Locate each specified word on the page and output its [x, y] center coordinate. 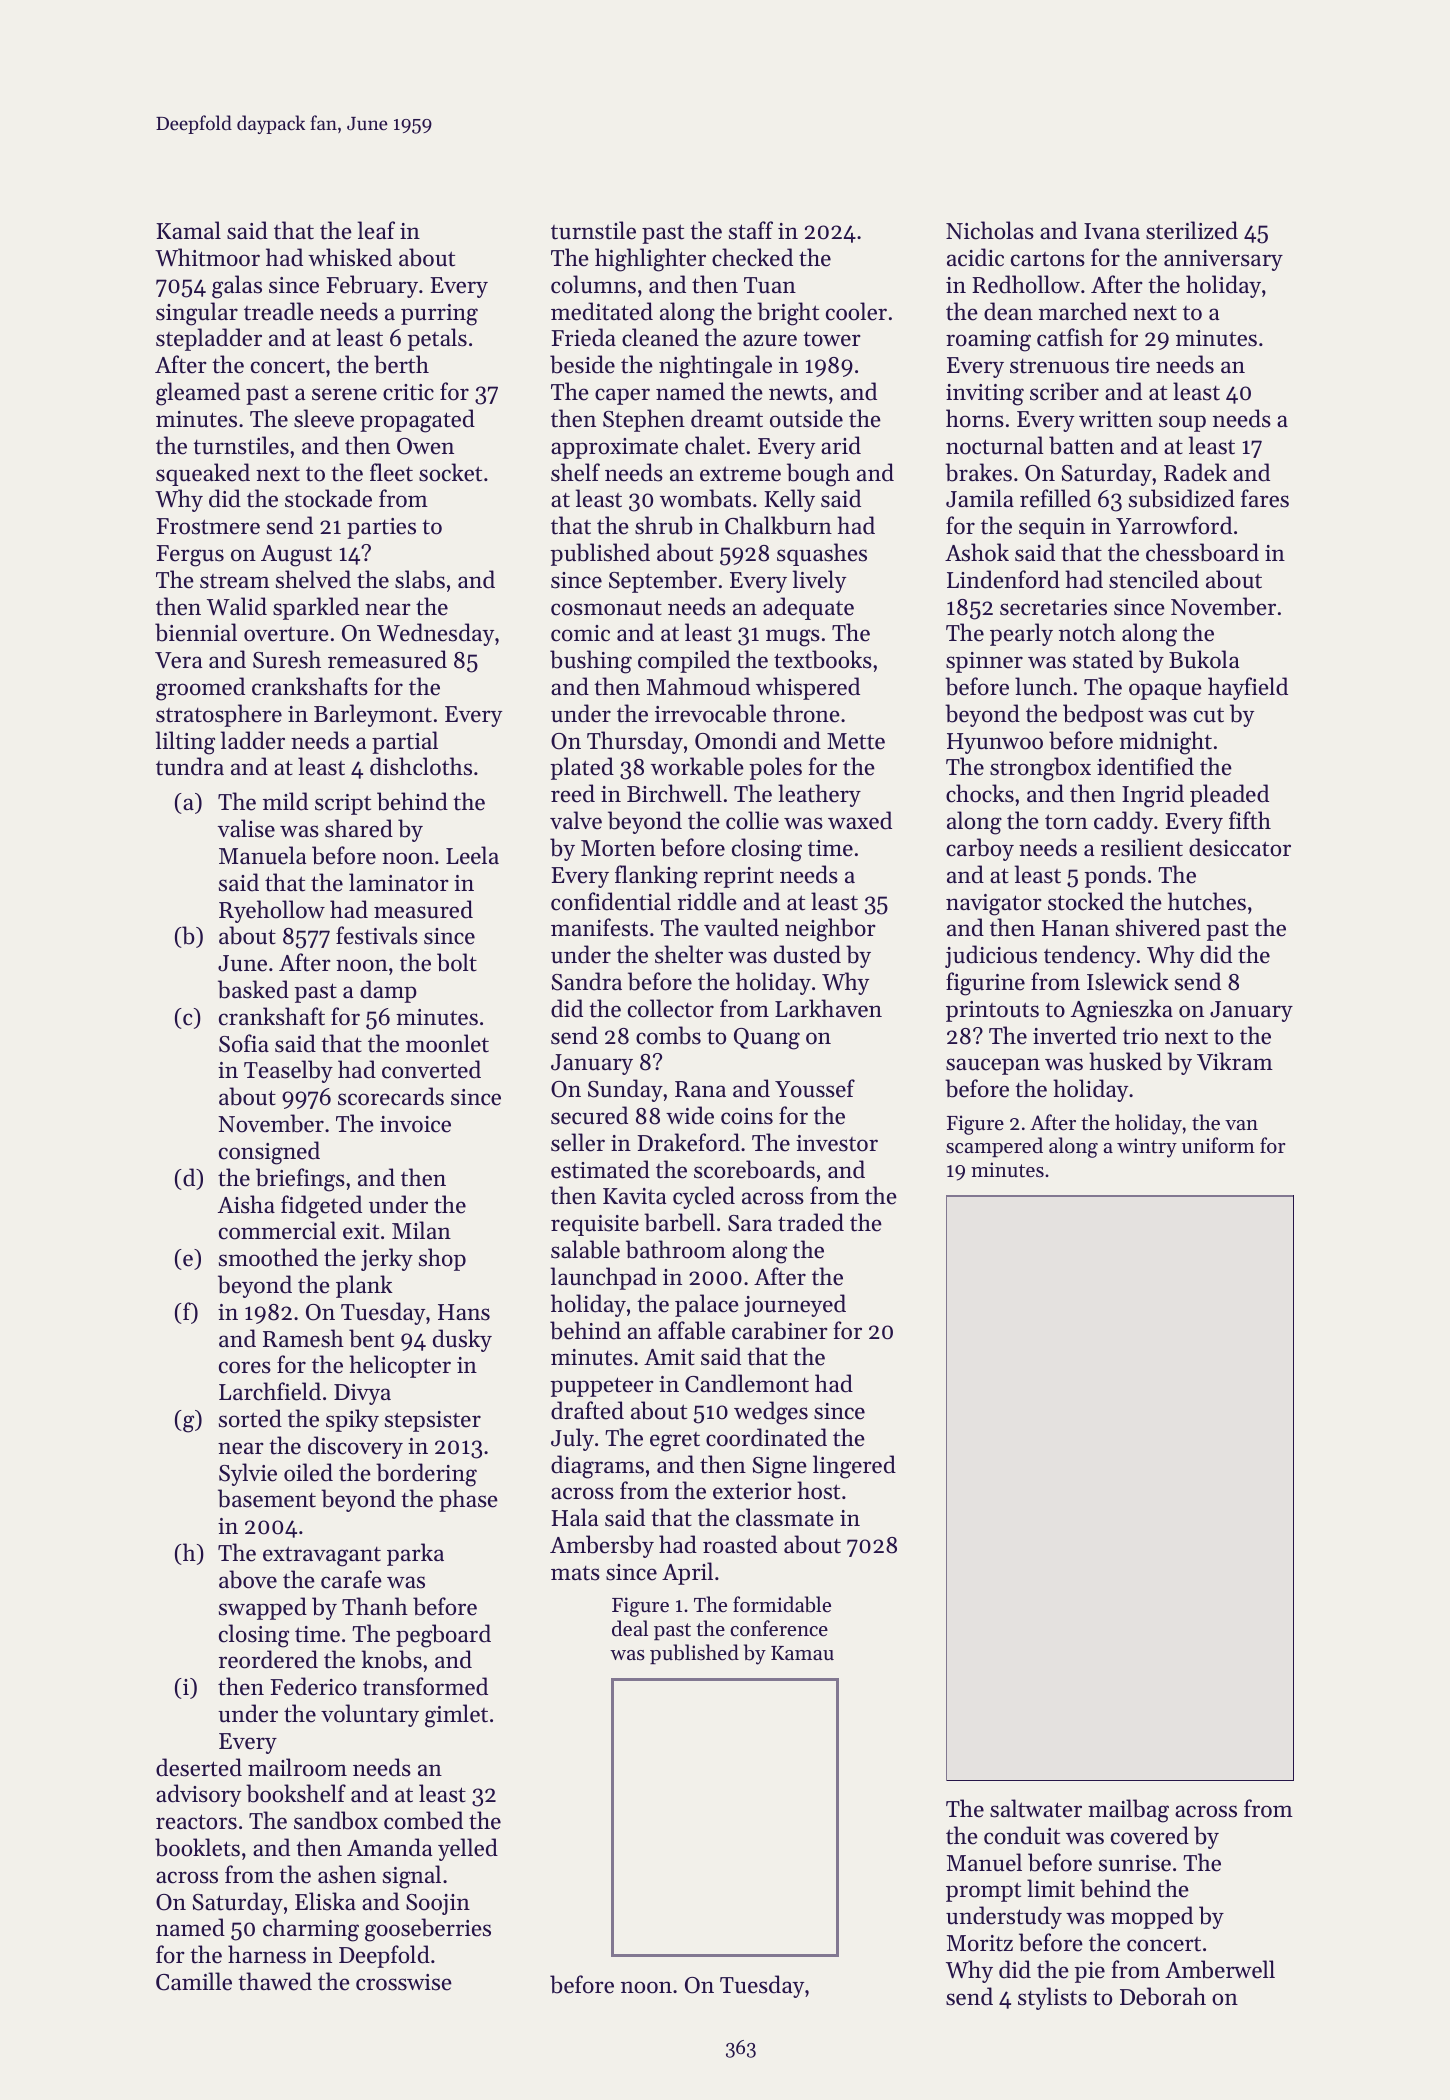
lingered [854, 1467]
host [818, 1490]
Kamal [188, 230]
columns [593, 284]
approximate [614, 448]
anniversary [1223, 260]
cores [245, 1367]
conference [779, 1628]
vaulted [741, 927]
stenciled [1154, 579]
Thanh [375, 1606]
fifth [1250, 820]
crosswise [404, 1982]
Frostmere [208, 526]
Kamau [802, 1653]
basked [253, 989]
